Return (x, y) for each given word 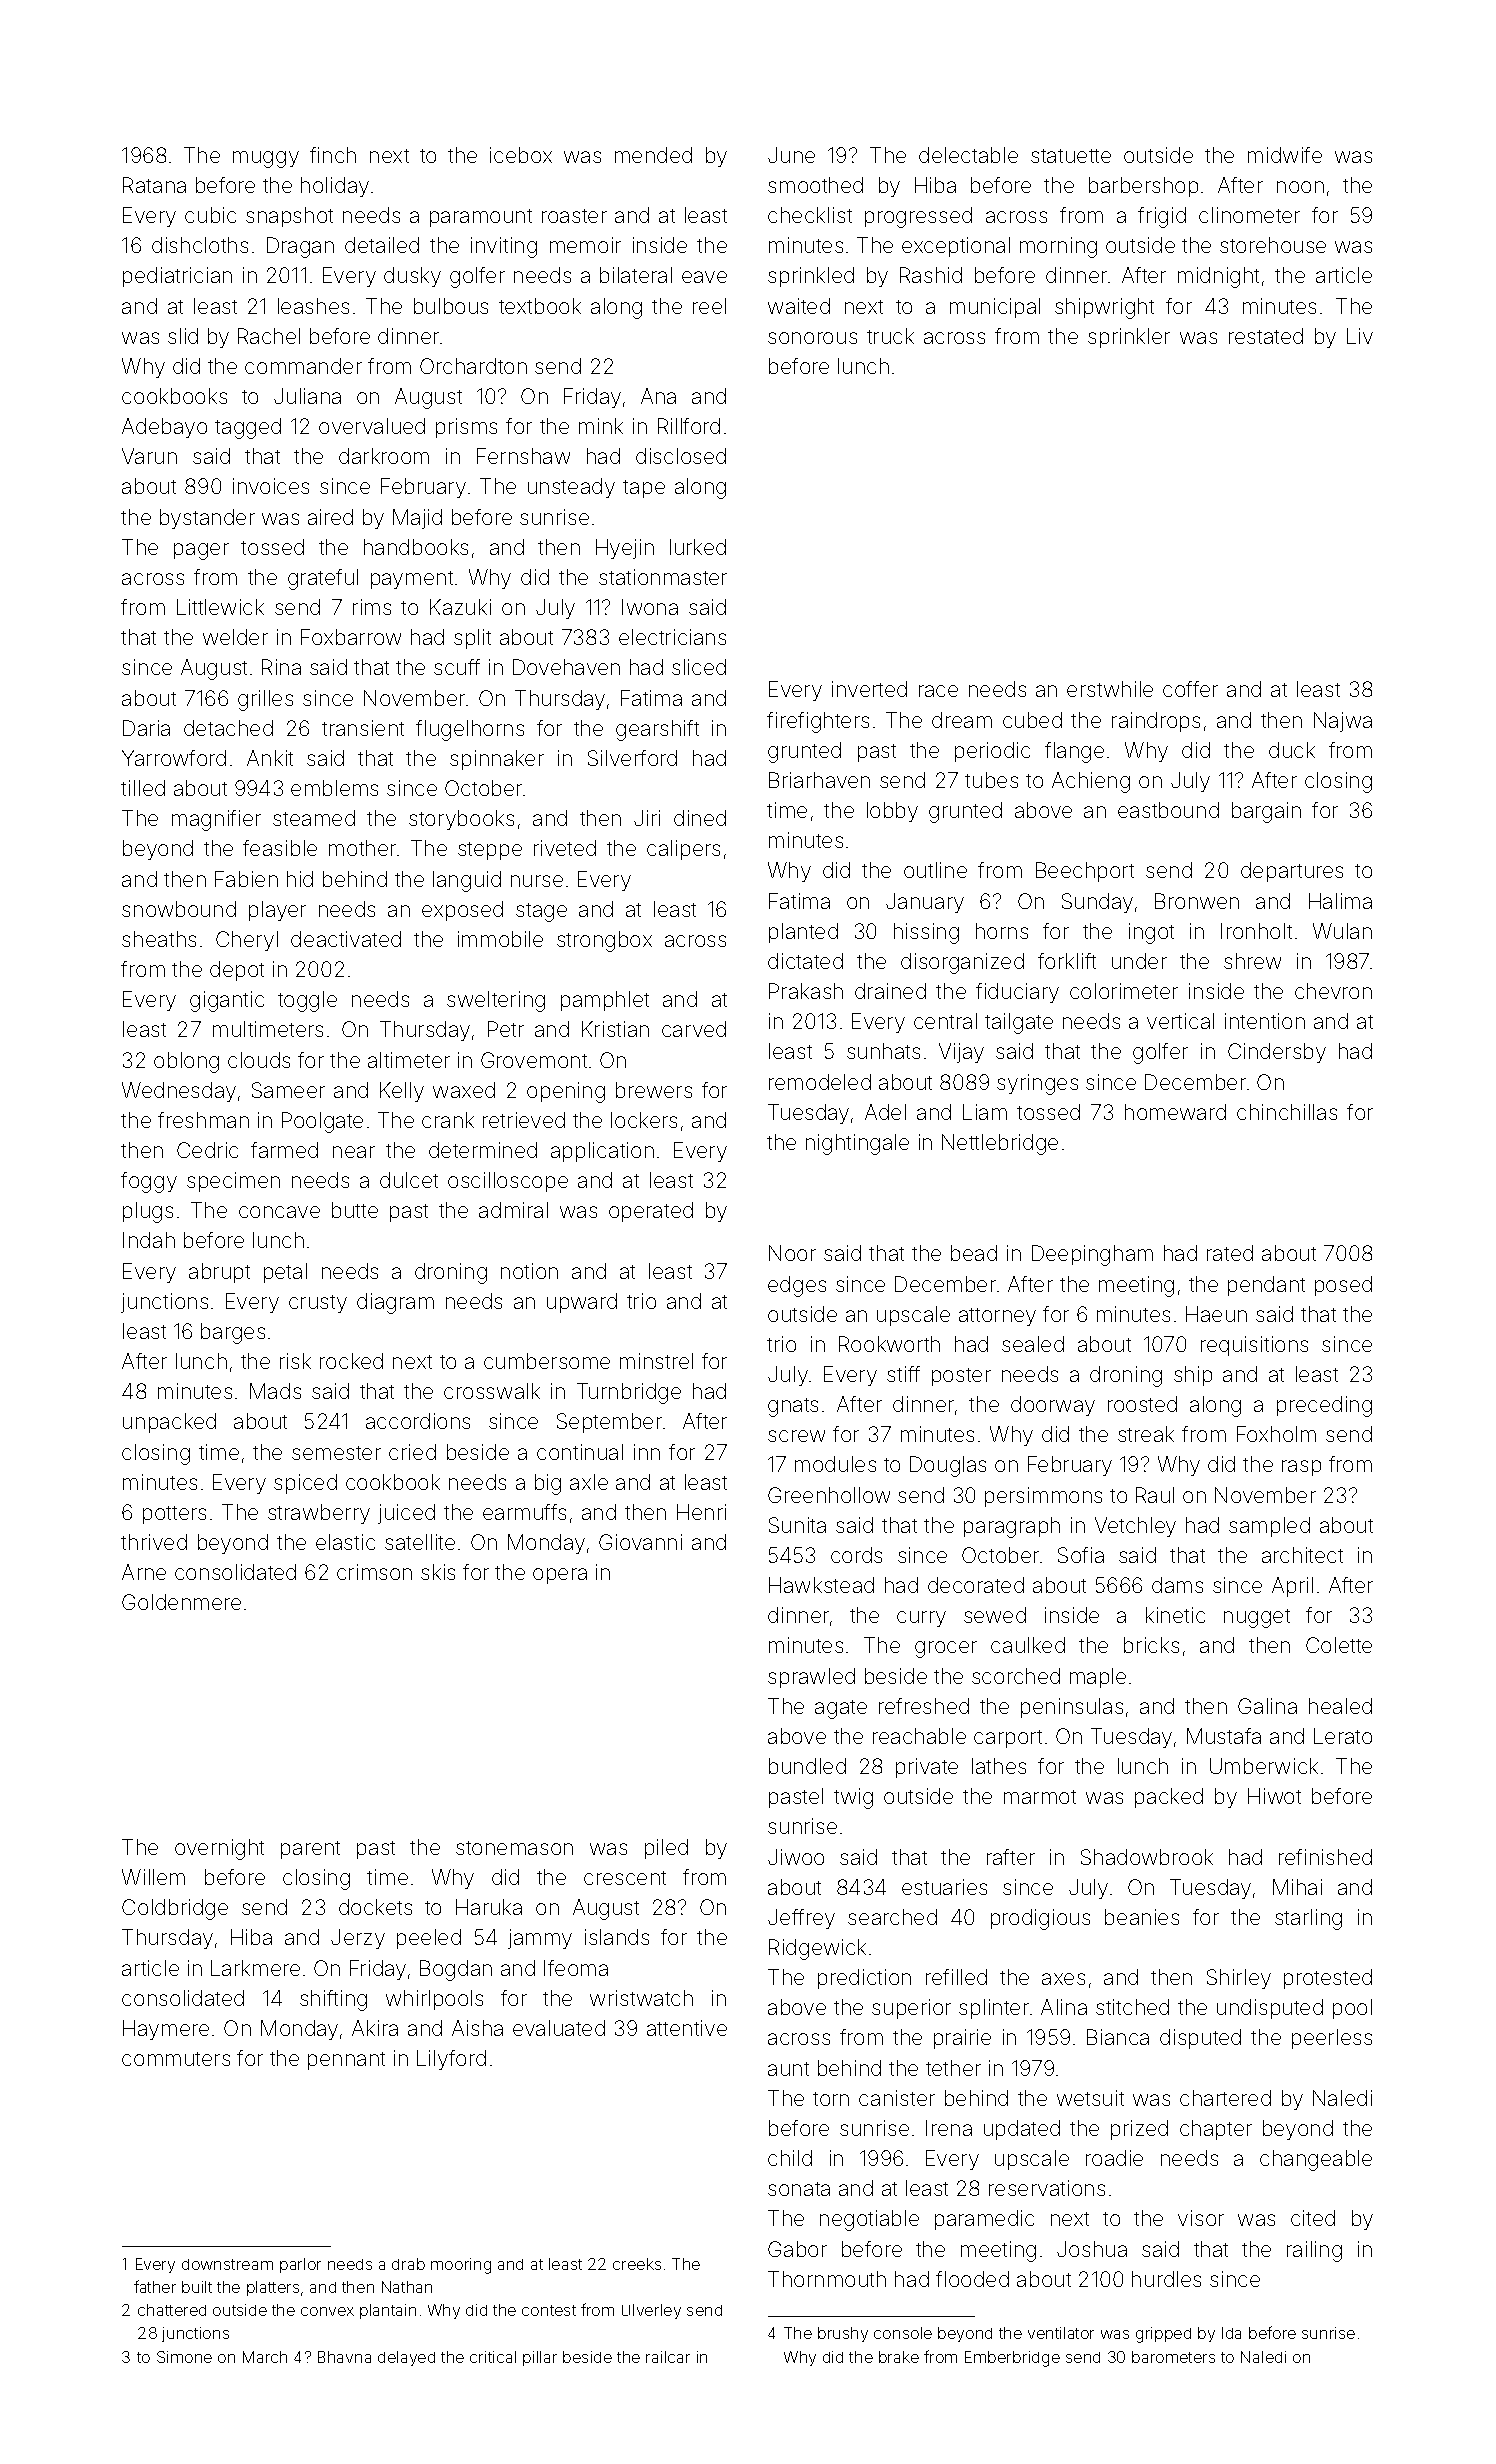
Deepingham (1092, 1255)
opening (566, 1092)
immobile (500, 939)
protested (1328, 1979)
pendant (1266, 1286)
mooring (461, 2266)
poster (961, 1377)
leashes (313, 306)
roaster (574, 216)
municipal (995, 308)
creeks (637, 2264)
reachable (919, 1736)
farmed (284, 1150)
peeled (429, 1939)
